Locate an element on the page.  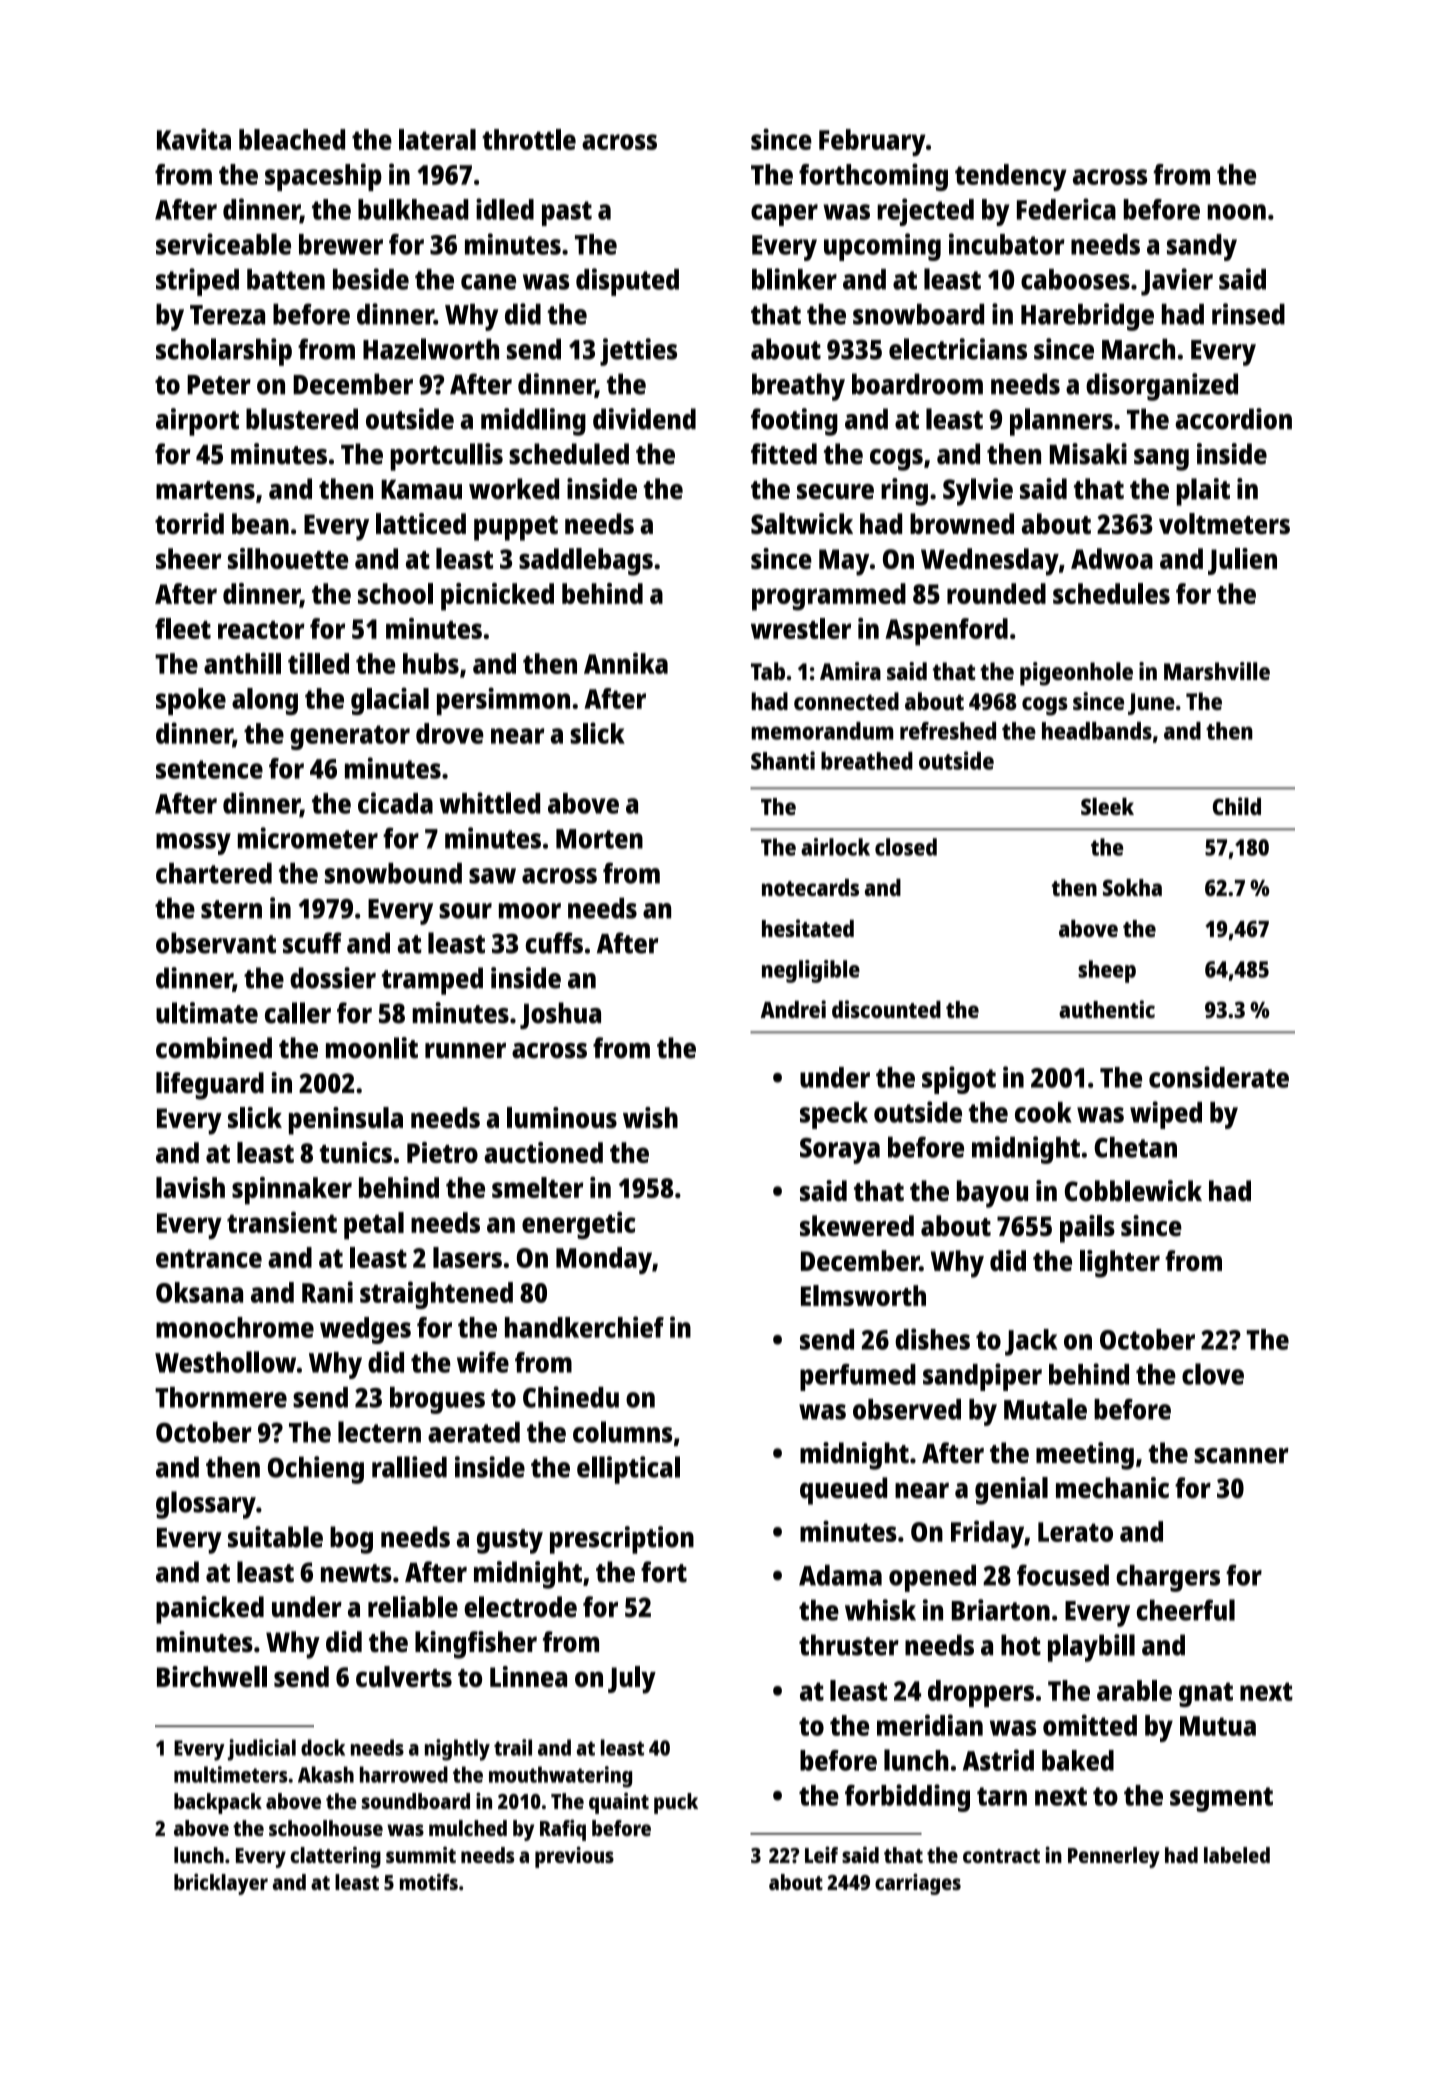
bleached is located at coordinates (292, 139).
